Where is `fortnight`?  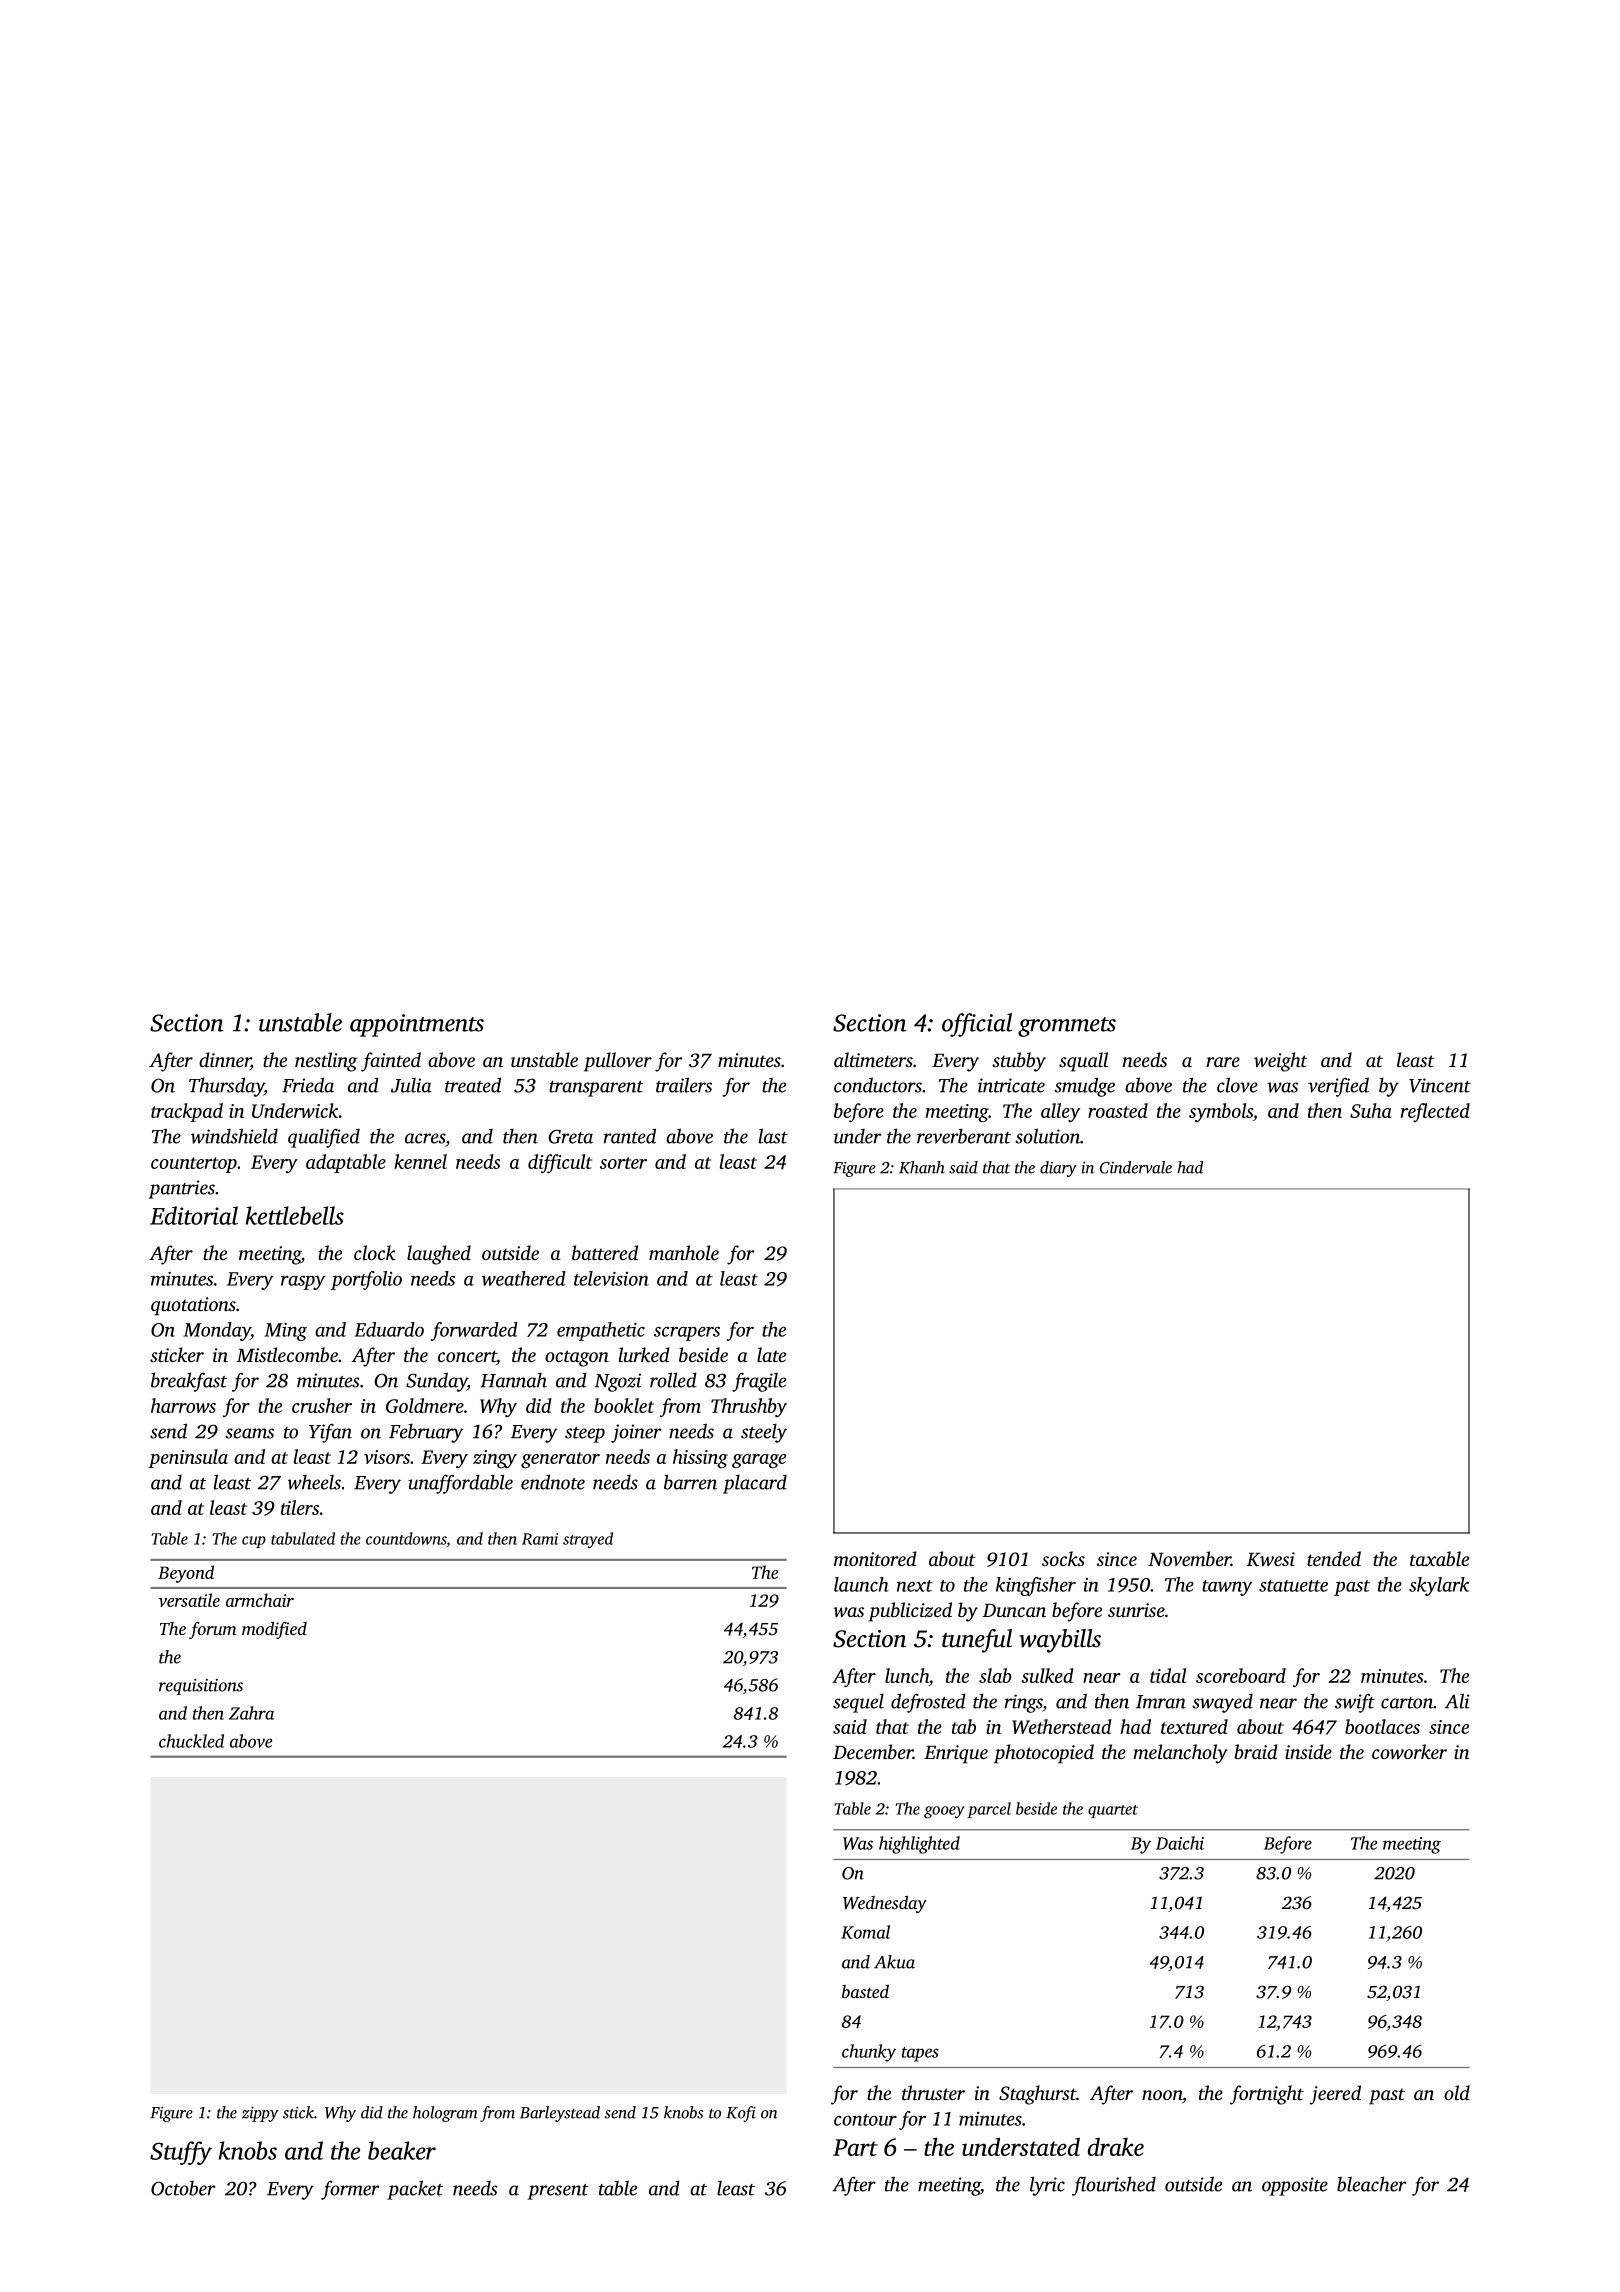
fortnight is located at coordinates (1267, 2095).
